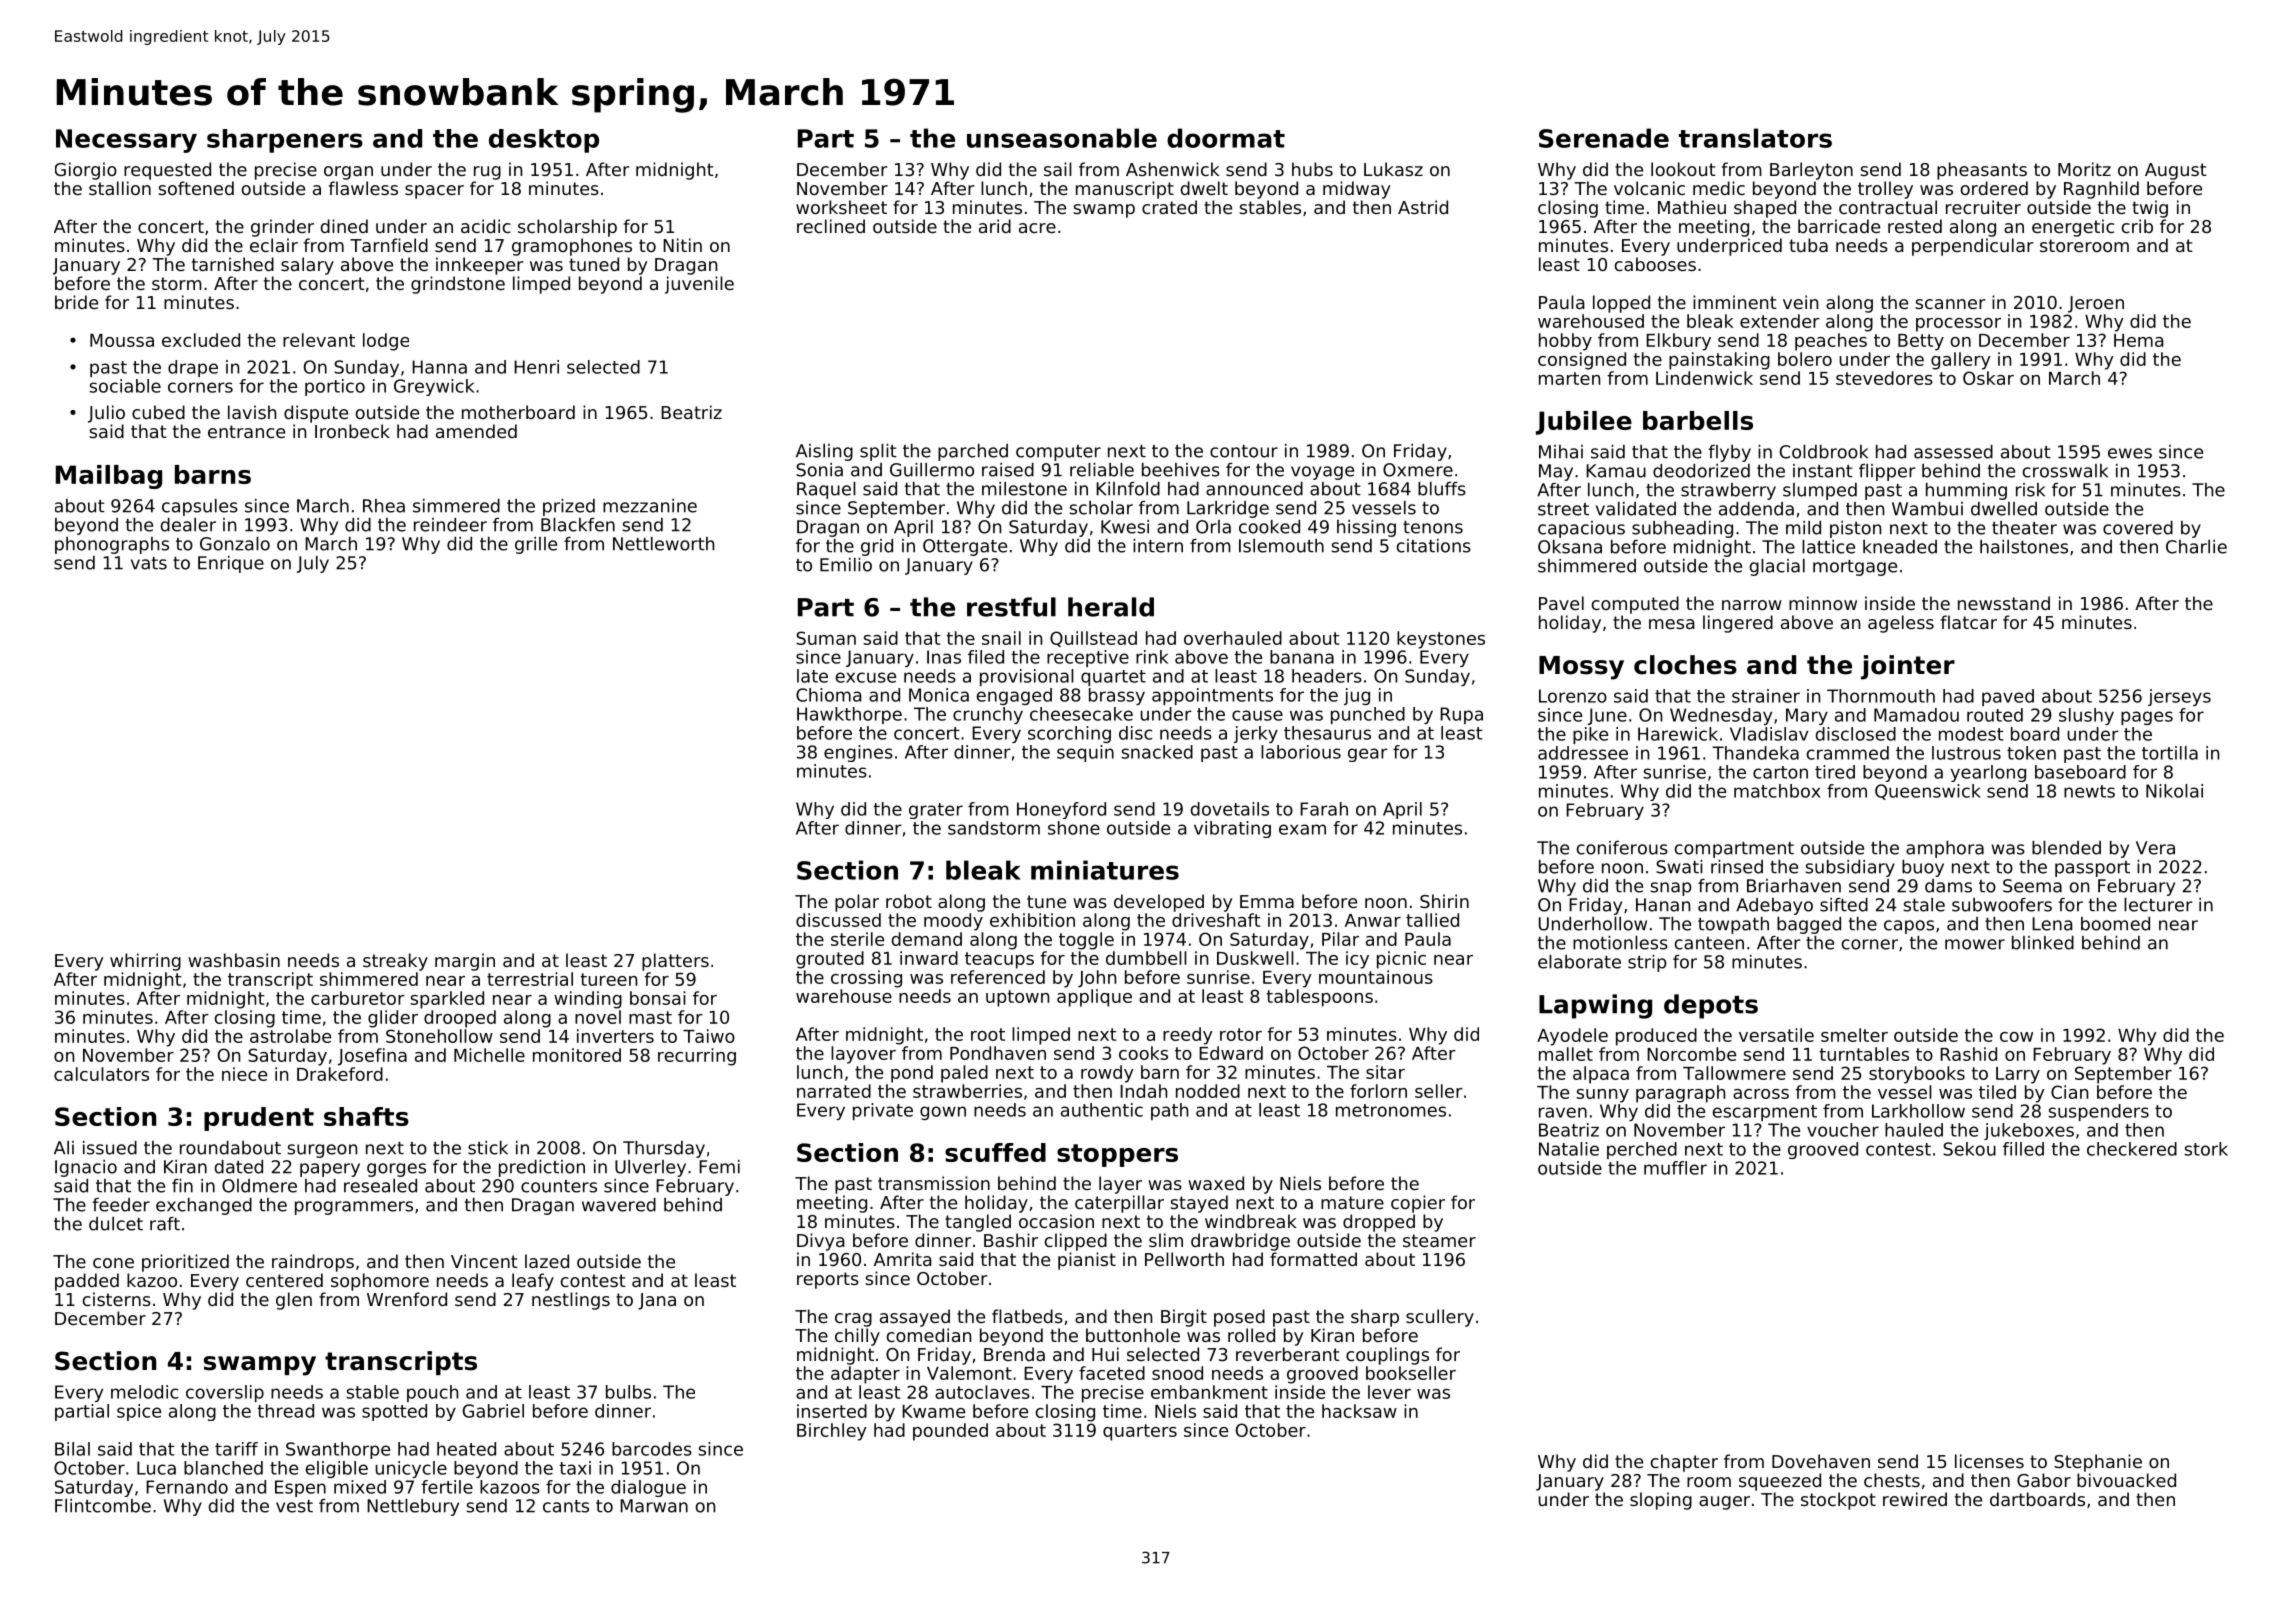  Describe the element at coordinates (1143, 1091) in the screenshot. I see `Indah` at that location.
